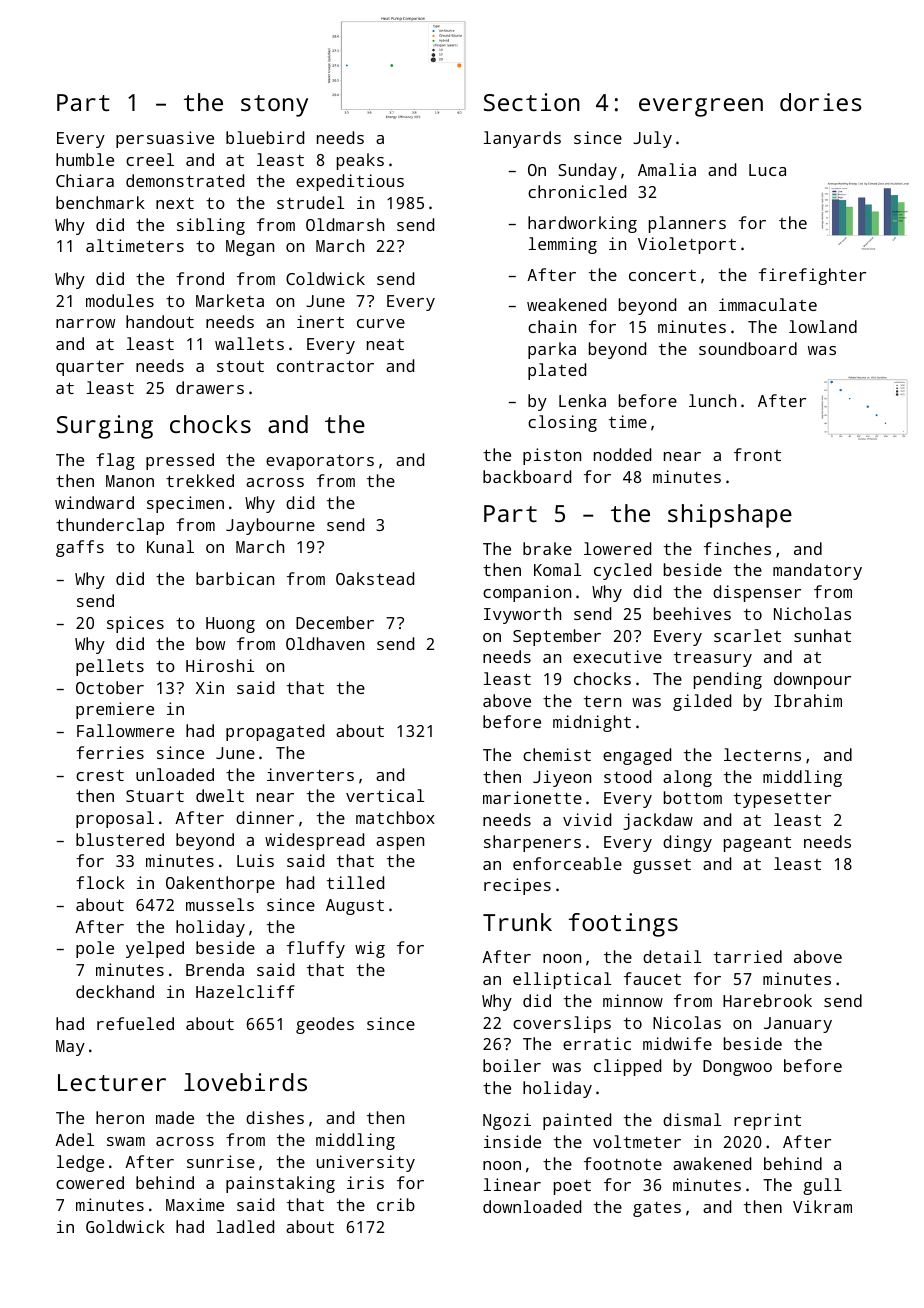 The image size is (924, 1308). Describe the element at coordinates (115, 461) in the page. I see `flag` at that location.
